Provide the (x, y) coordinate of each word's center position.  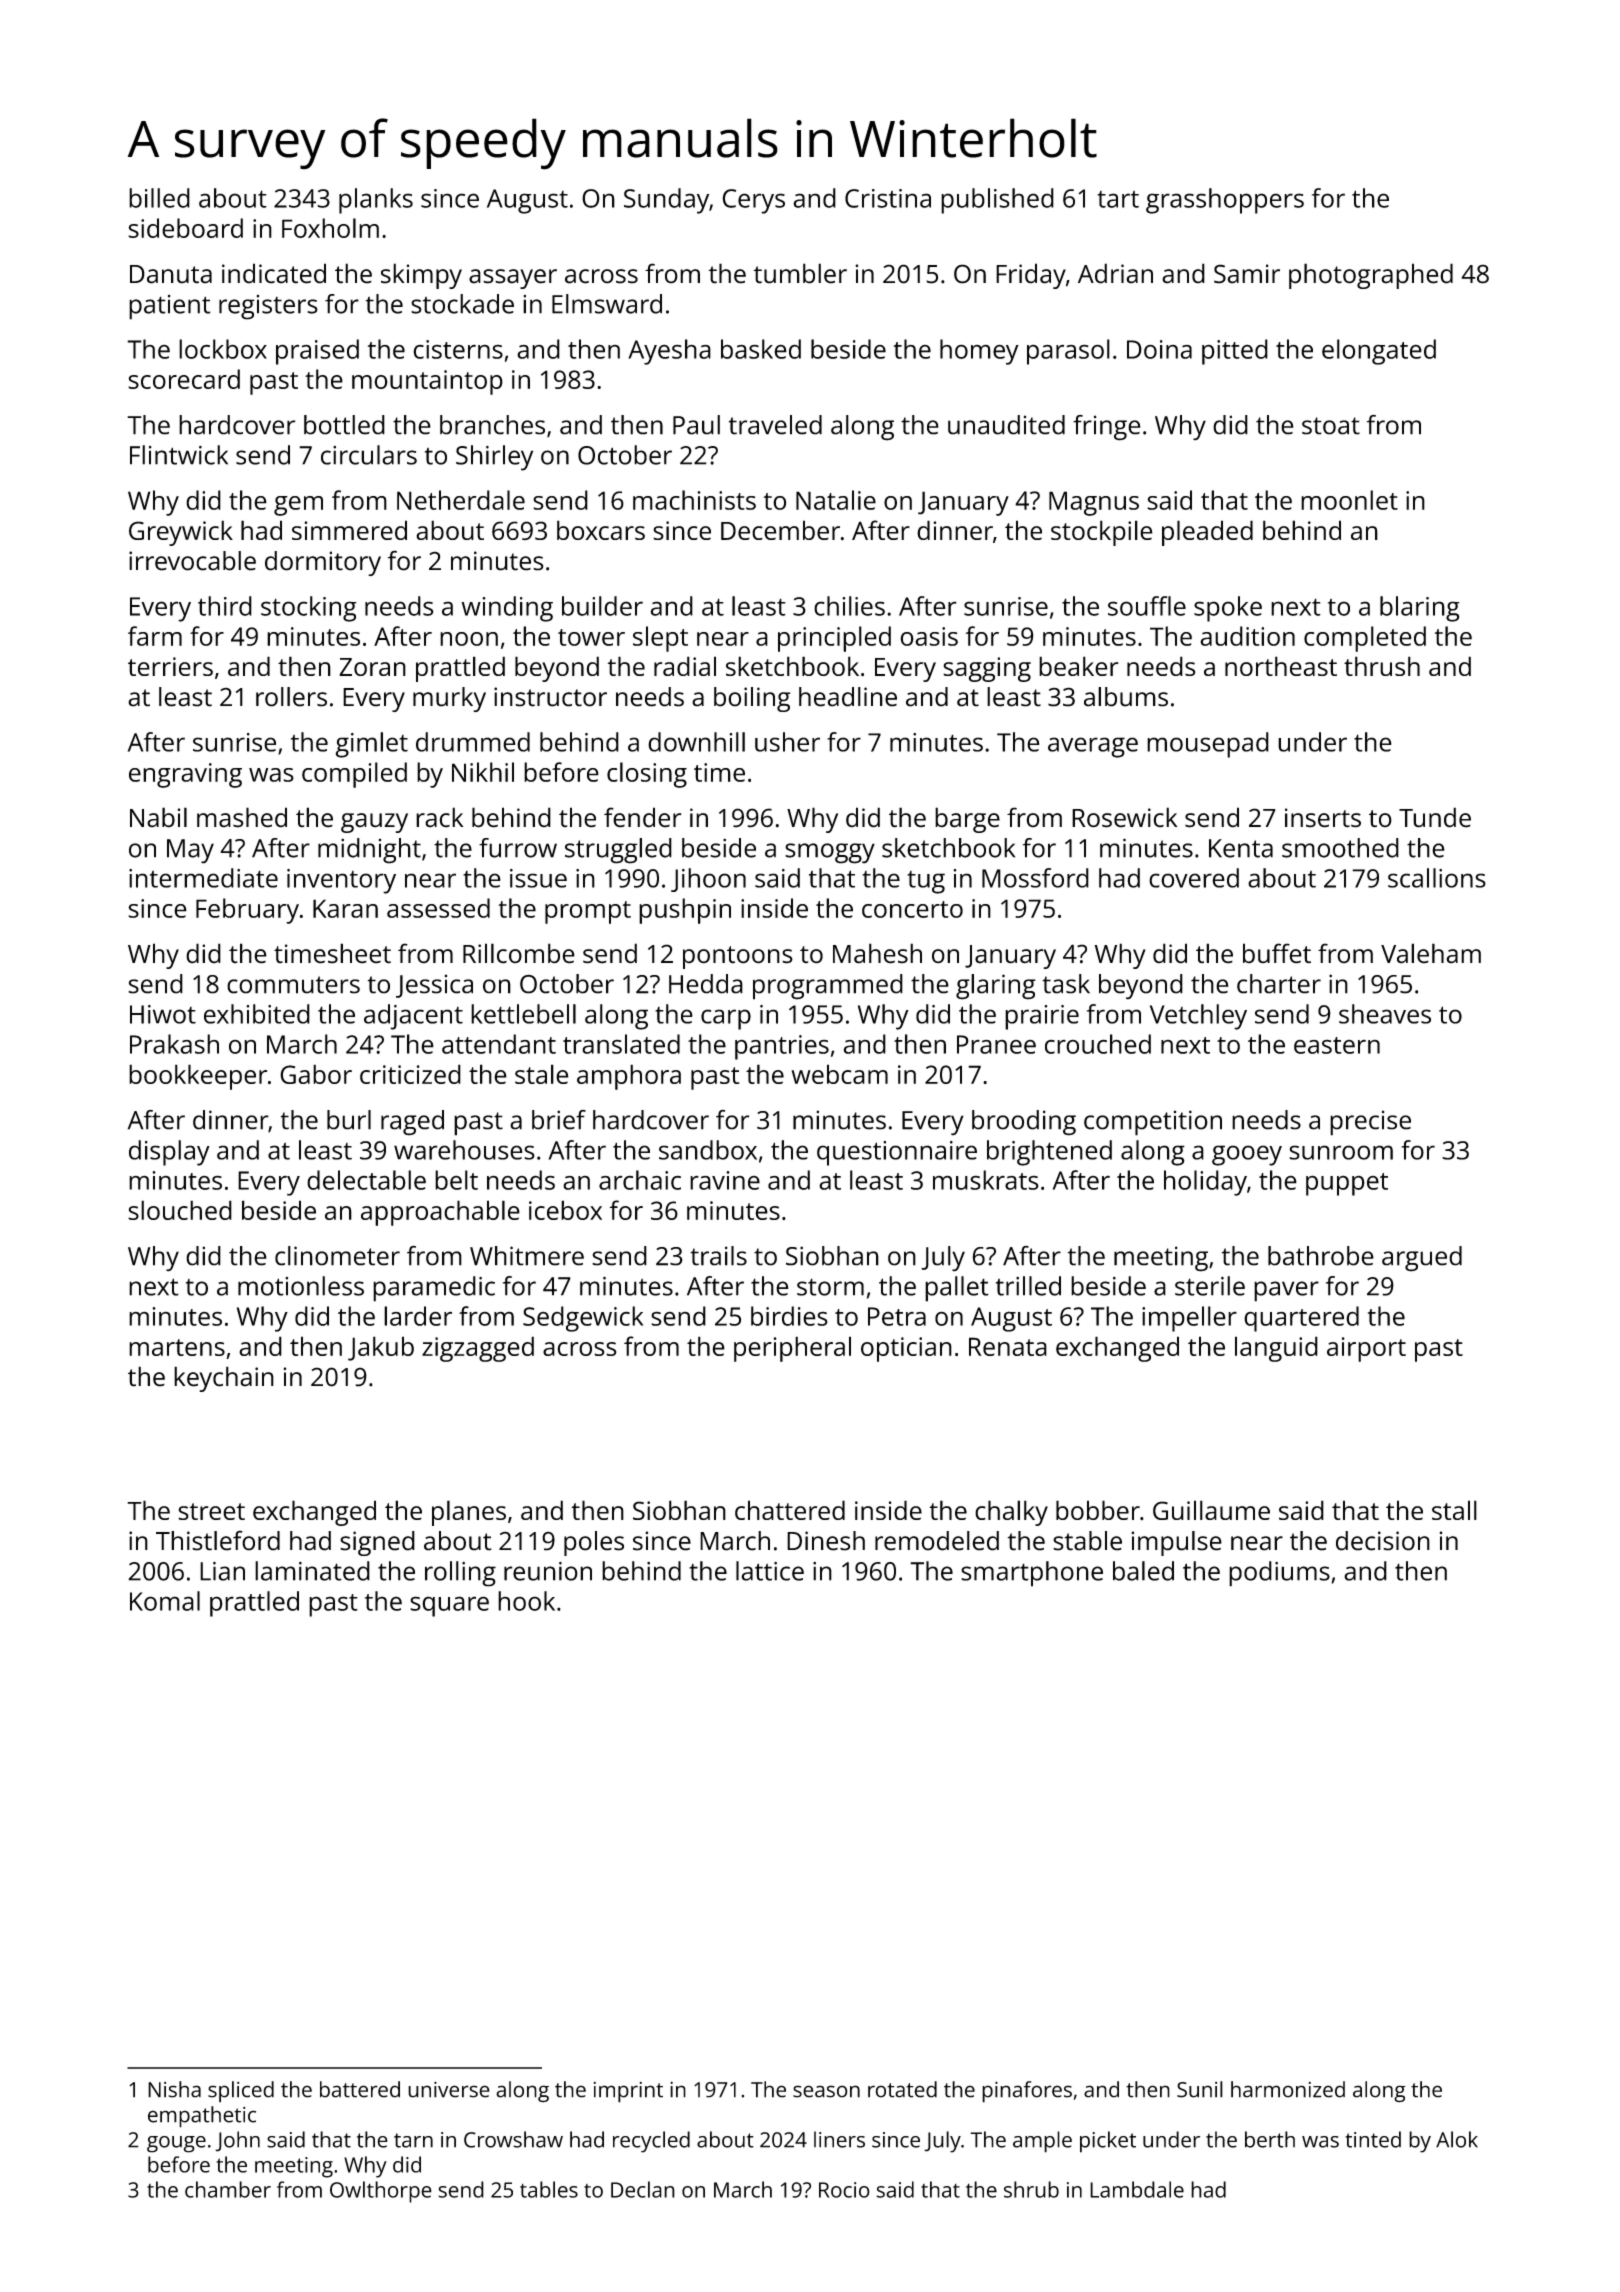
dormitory (323, 563)
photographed (1371, 276)
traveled (775, 425)
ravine (725, 1180)
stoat (1331, 426)
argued (1422, 1259)
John (237, 2141)
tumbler (800, 273)
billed (159, 198)
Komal (165, 1601)
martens (177, 1347)
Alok (1457, 2139)
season (826, 2091)
